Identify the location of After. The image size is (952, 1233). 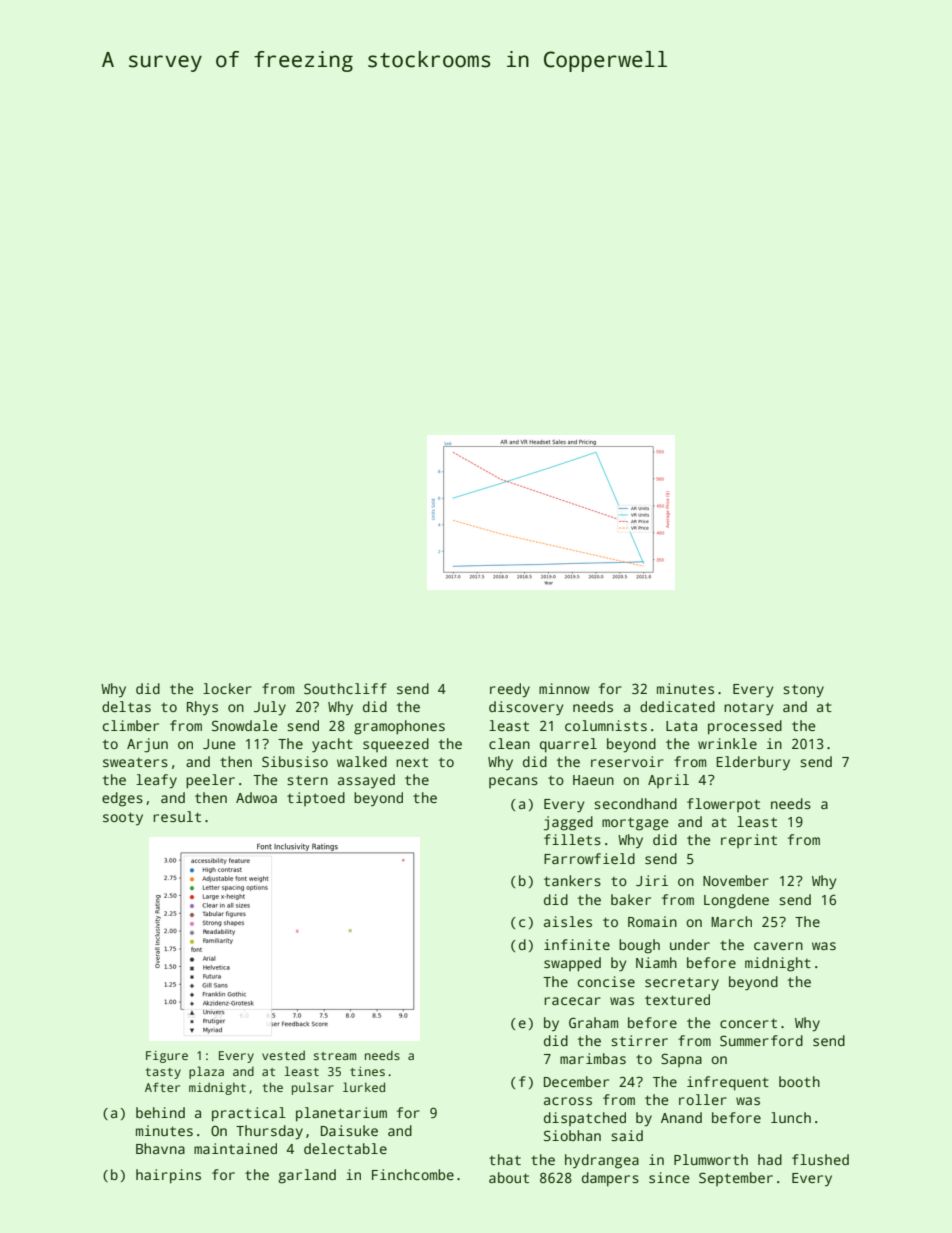
(162, 1087).
